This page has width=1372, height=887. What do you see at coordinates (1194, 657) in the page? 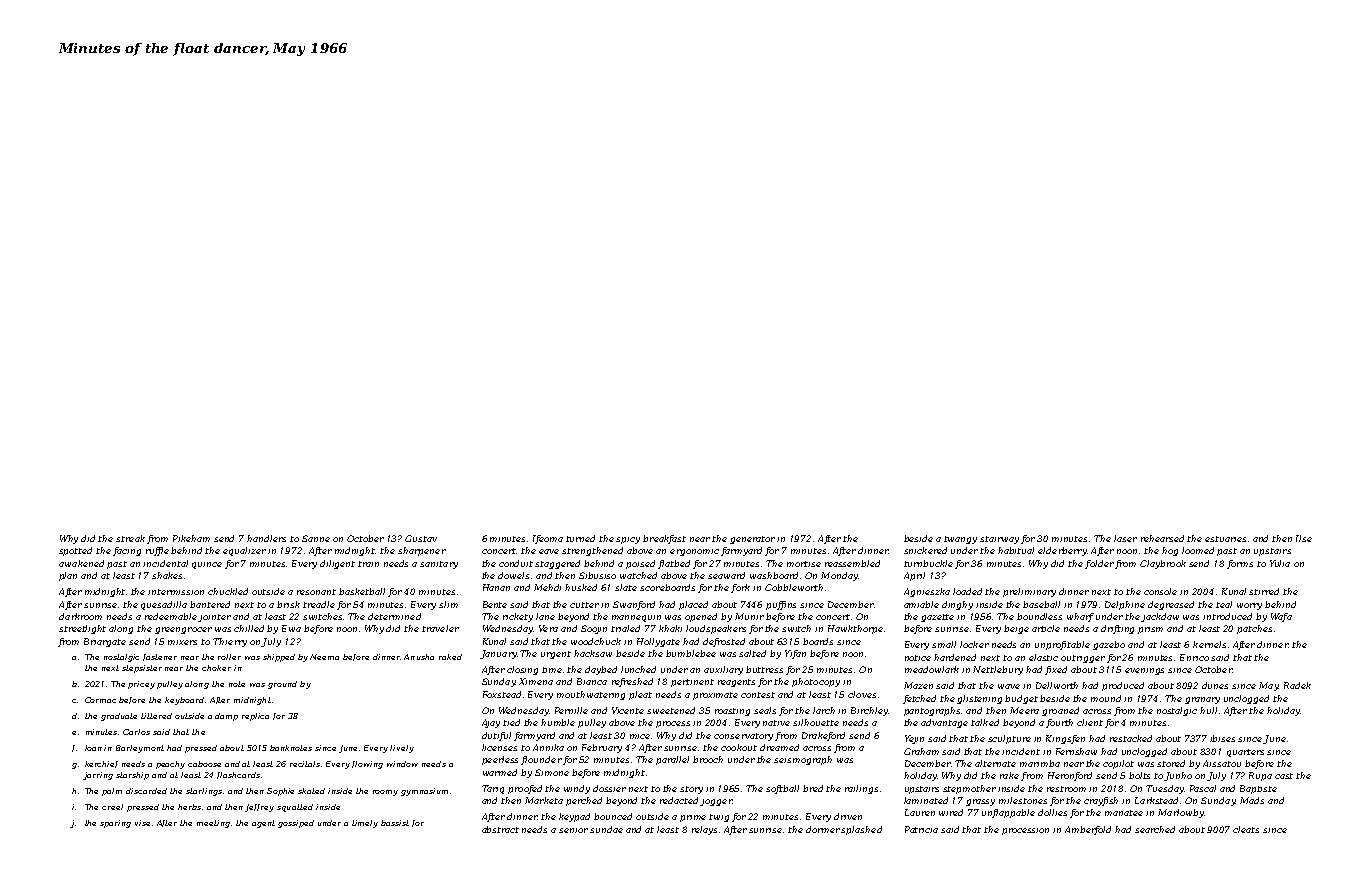
I see `Enrico` at bounding box center [1194, 657].
